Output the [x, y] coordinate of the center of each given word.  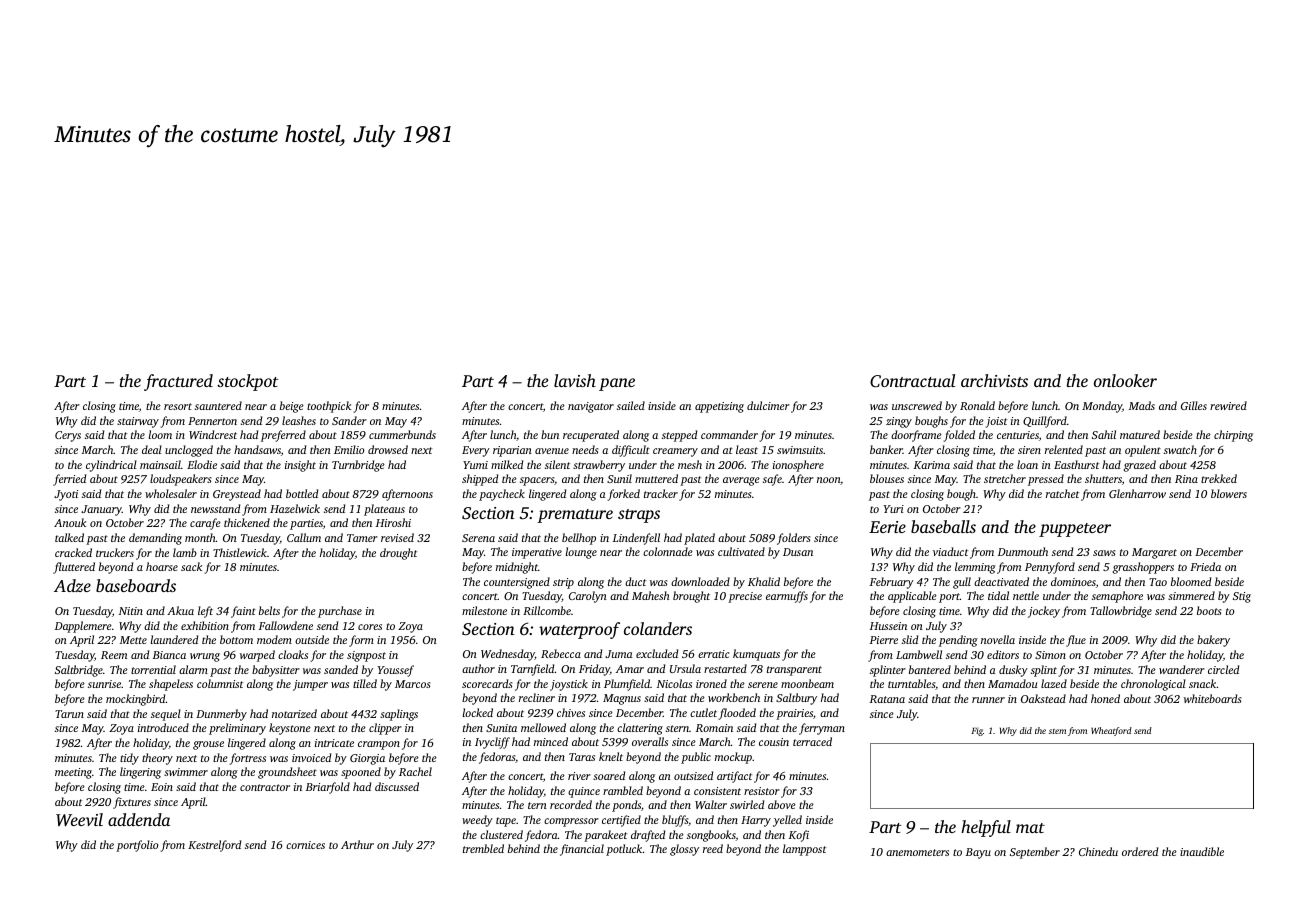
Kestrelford [214, 846]
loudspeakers [180, 480]
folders [793, 539]
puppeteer [1075, 530]
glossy [684, 850]
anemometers [917, 852]
